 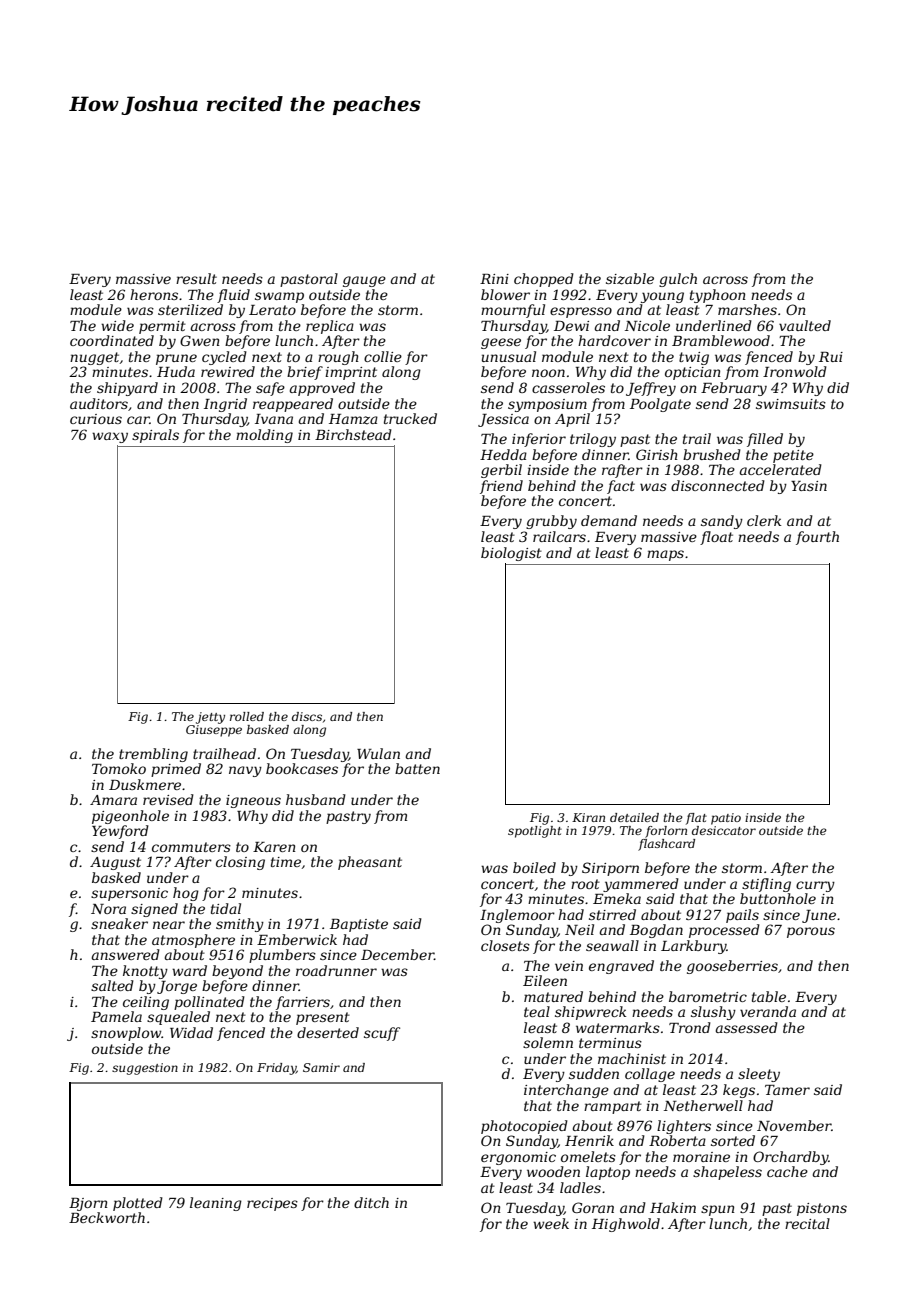 What do you see at coordinates (768, 1011) in the image?
I see `veranda` at bounding box center [768, 1011].
